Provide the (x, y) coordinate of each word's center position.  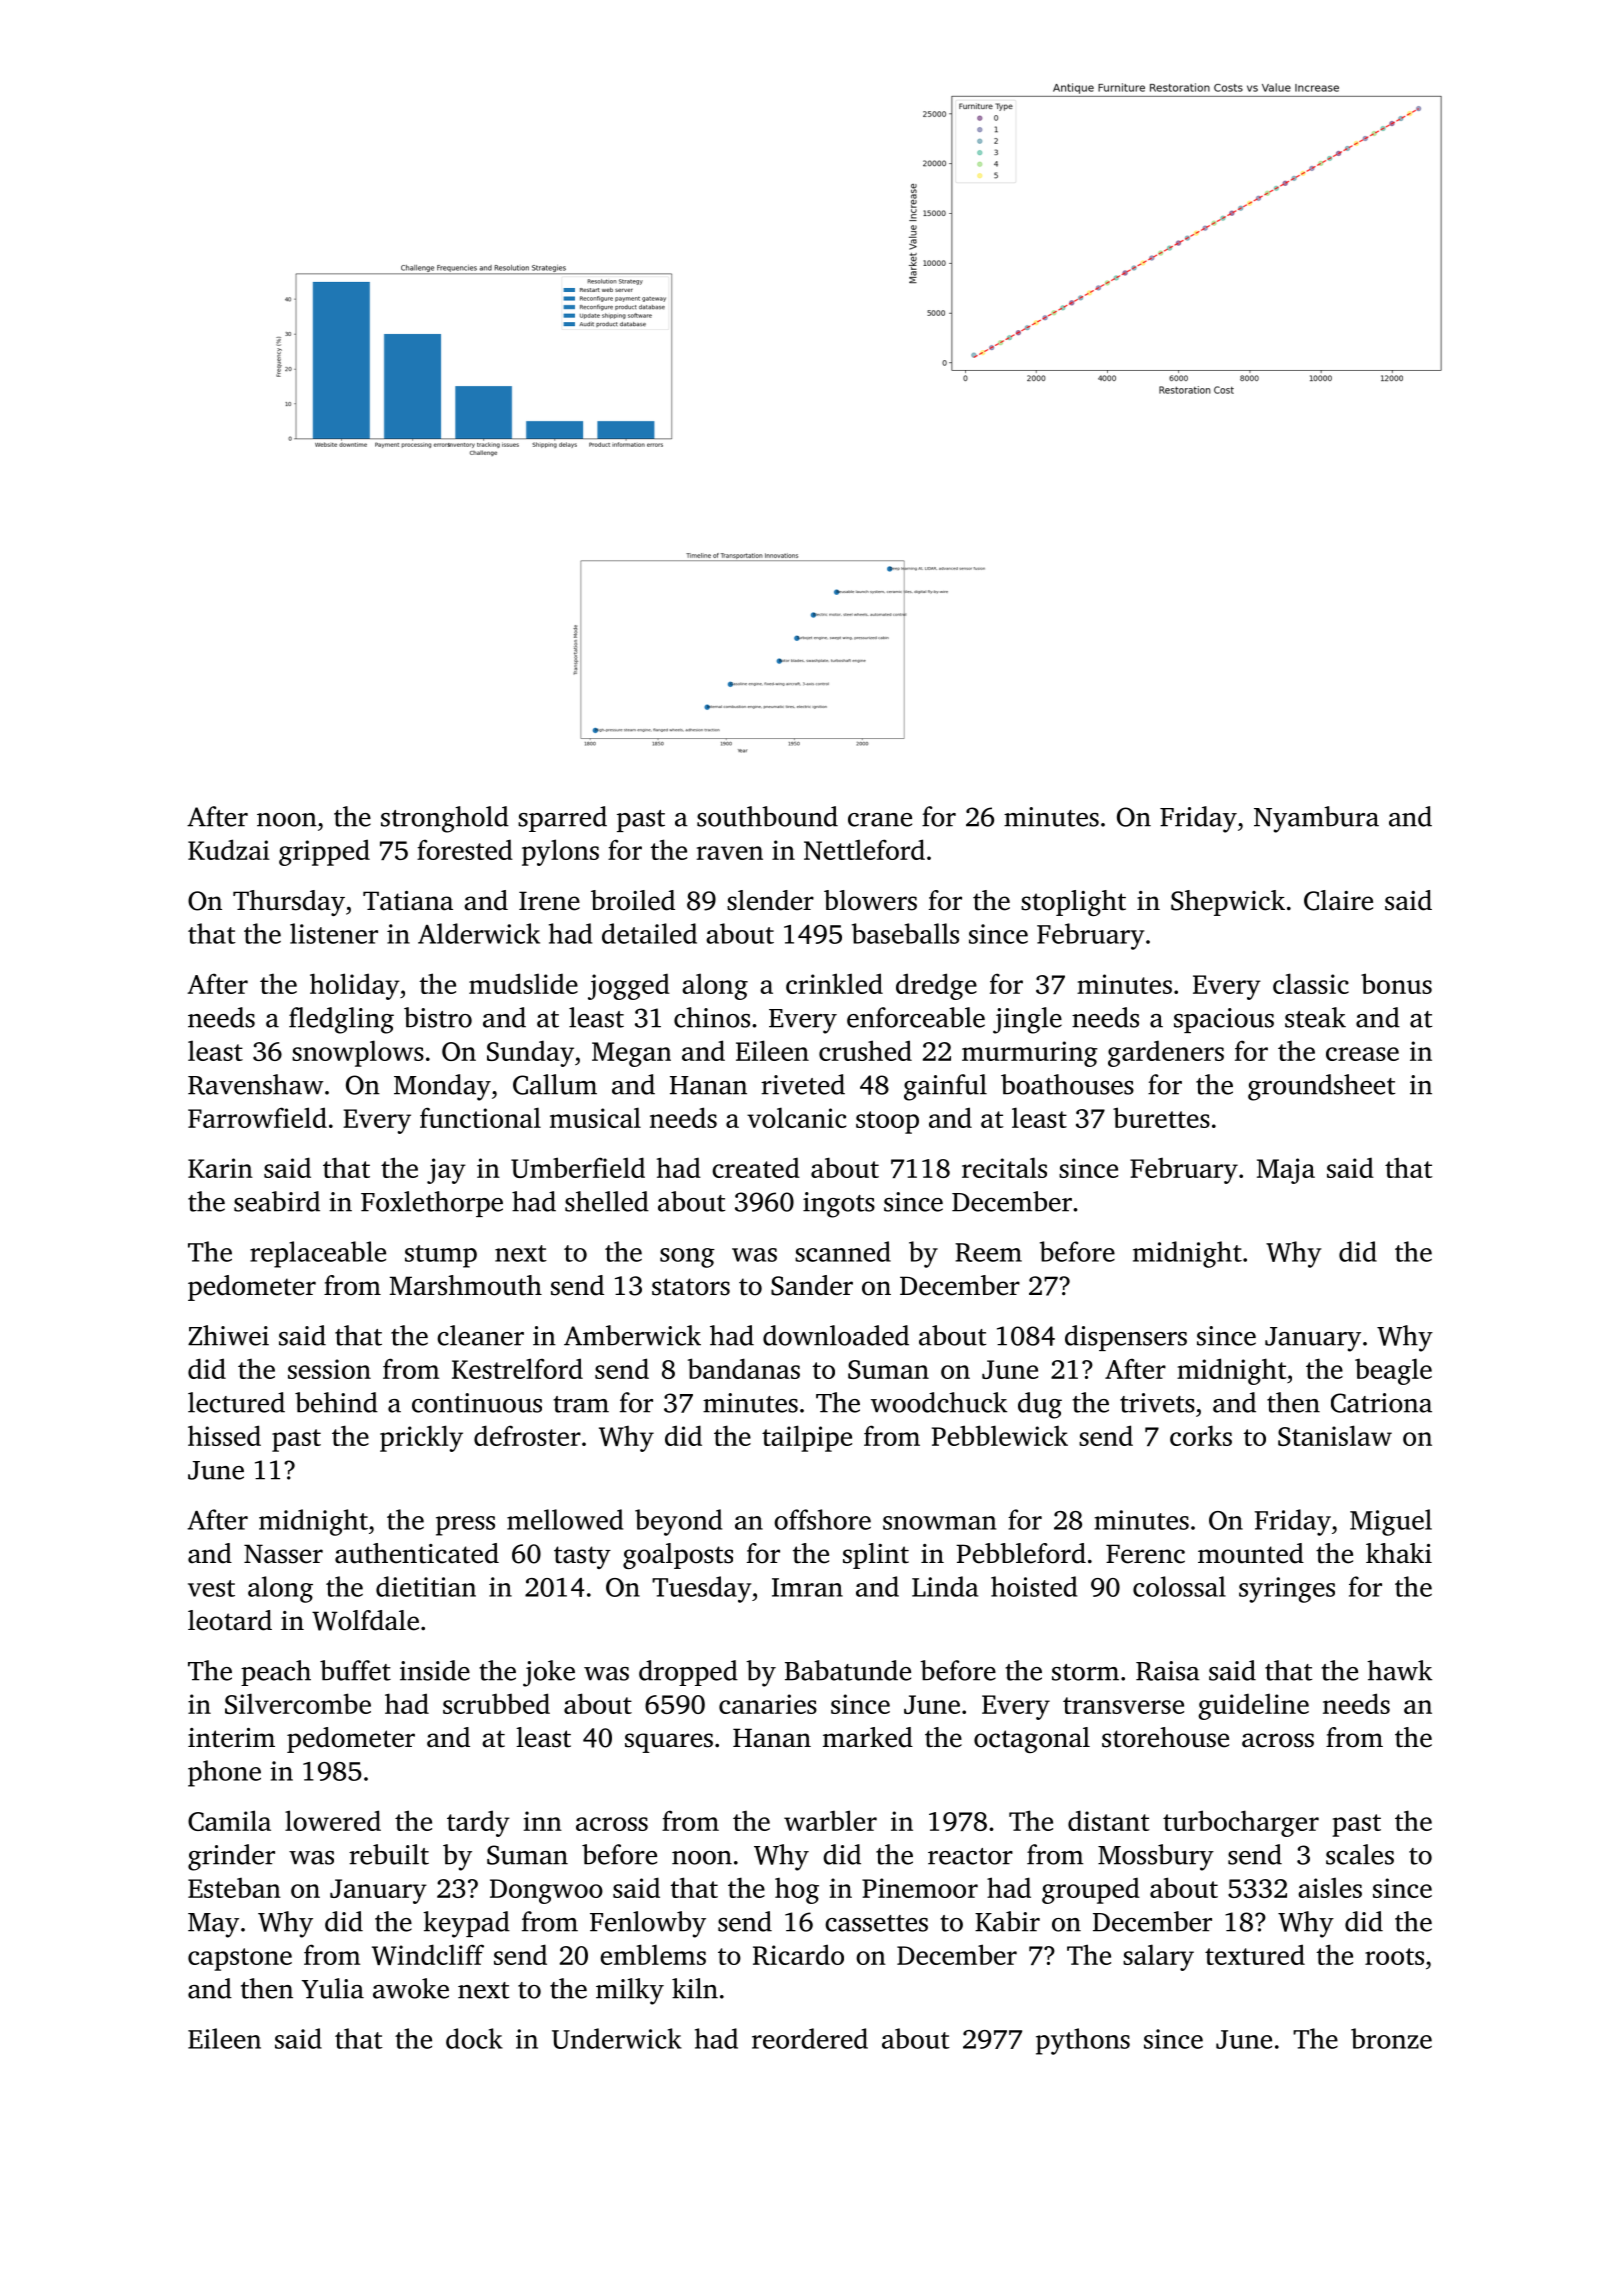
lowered (333, 1820)
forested (465, 849)
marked (868, 1737)
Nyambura (1316, 819)
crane (880, 820)
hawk (1399, 1670)
